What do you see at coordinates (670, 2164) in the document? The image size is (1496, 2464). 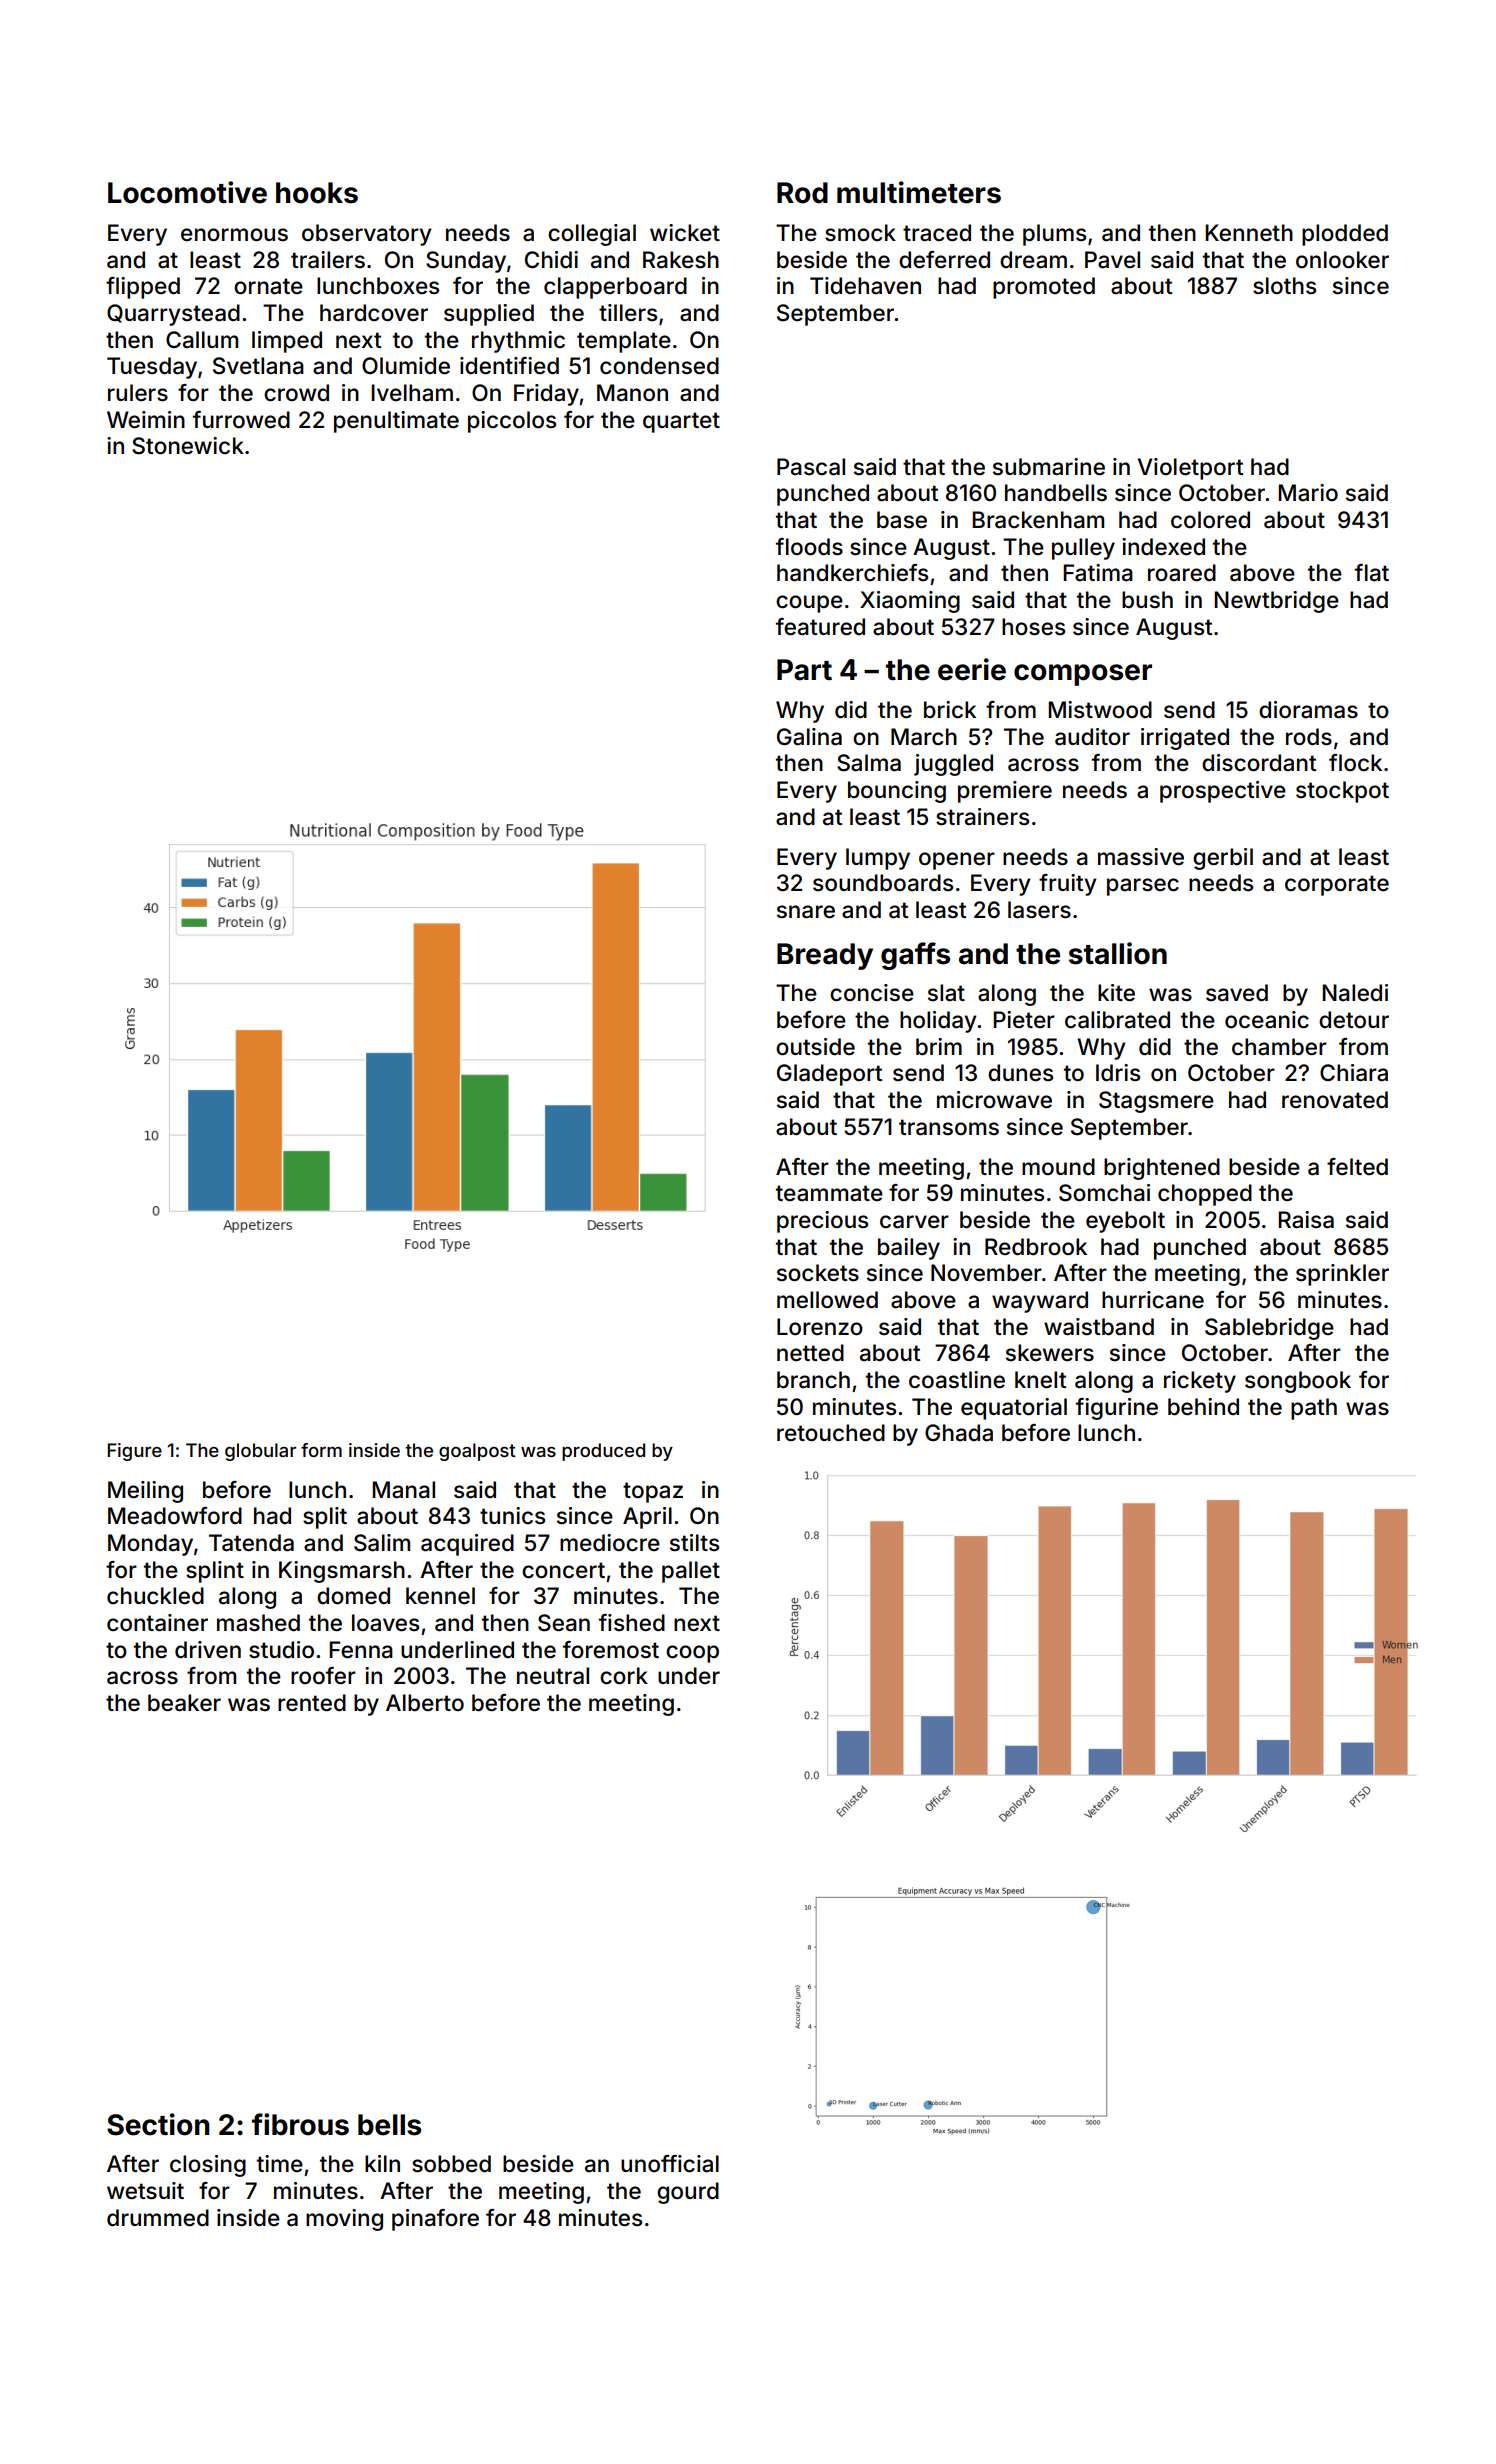 I see `unofficial` at bounding box center [670, 2164].
